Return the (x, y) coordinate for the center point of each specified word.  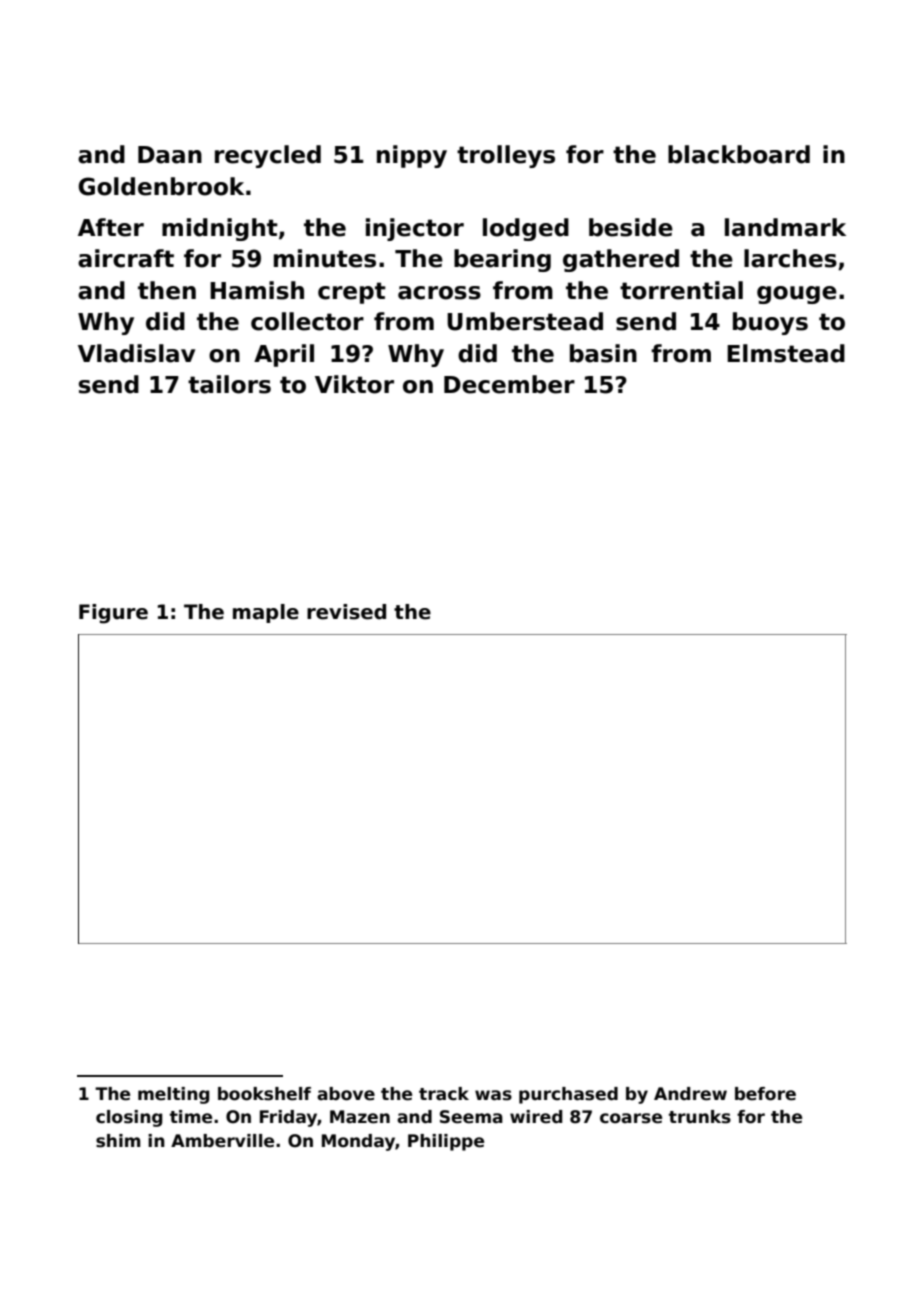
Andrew (690, 1094)
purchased (568, 1095)
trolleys (506, 156)
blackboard (739, 154)
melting (173, 1095)
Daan (170, 155)
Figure (113, 614)
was (493, 1095)
